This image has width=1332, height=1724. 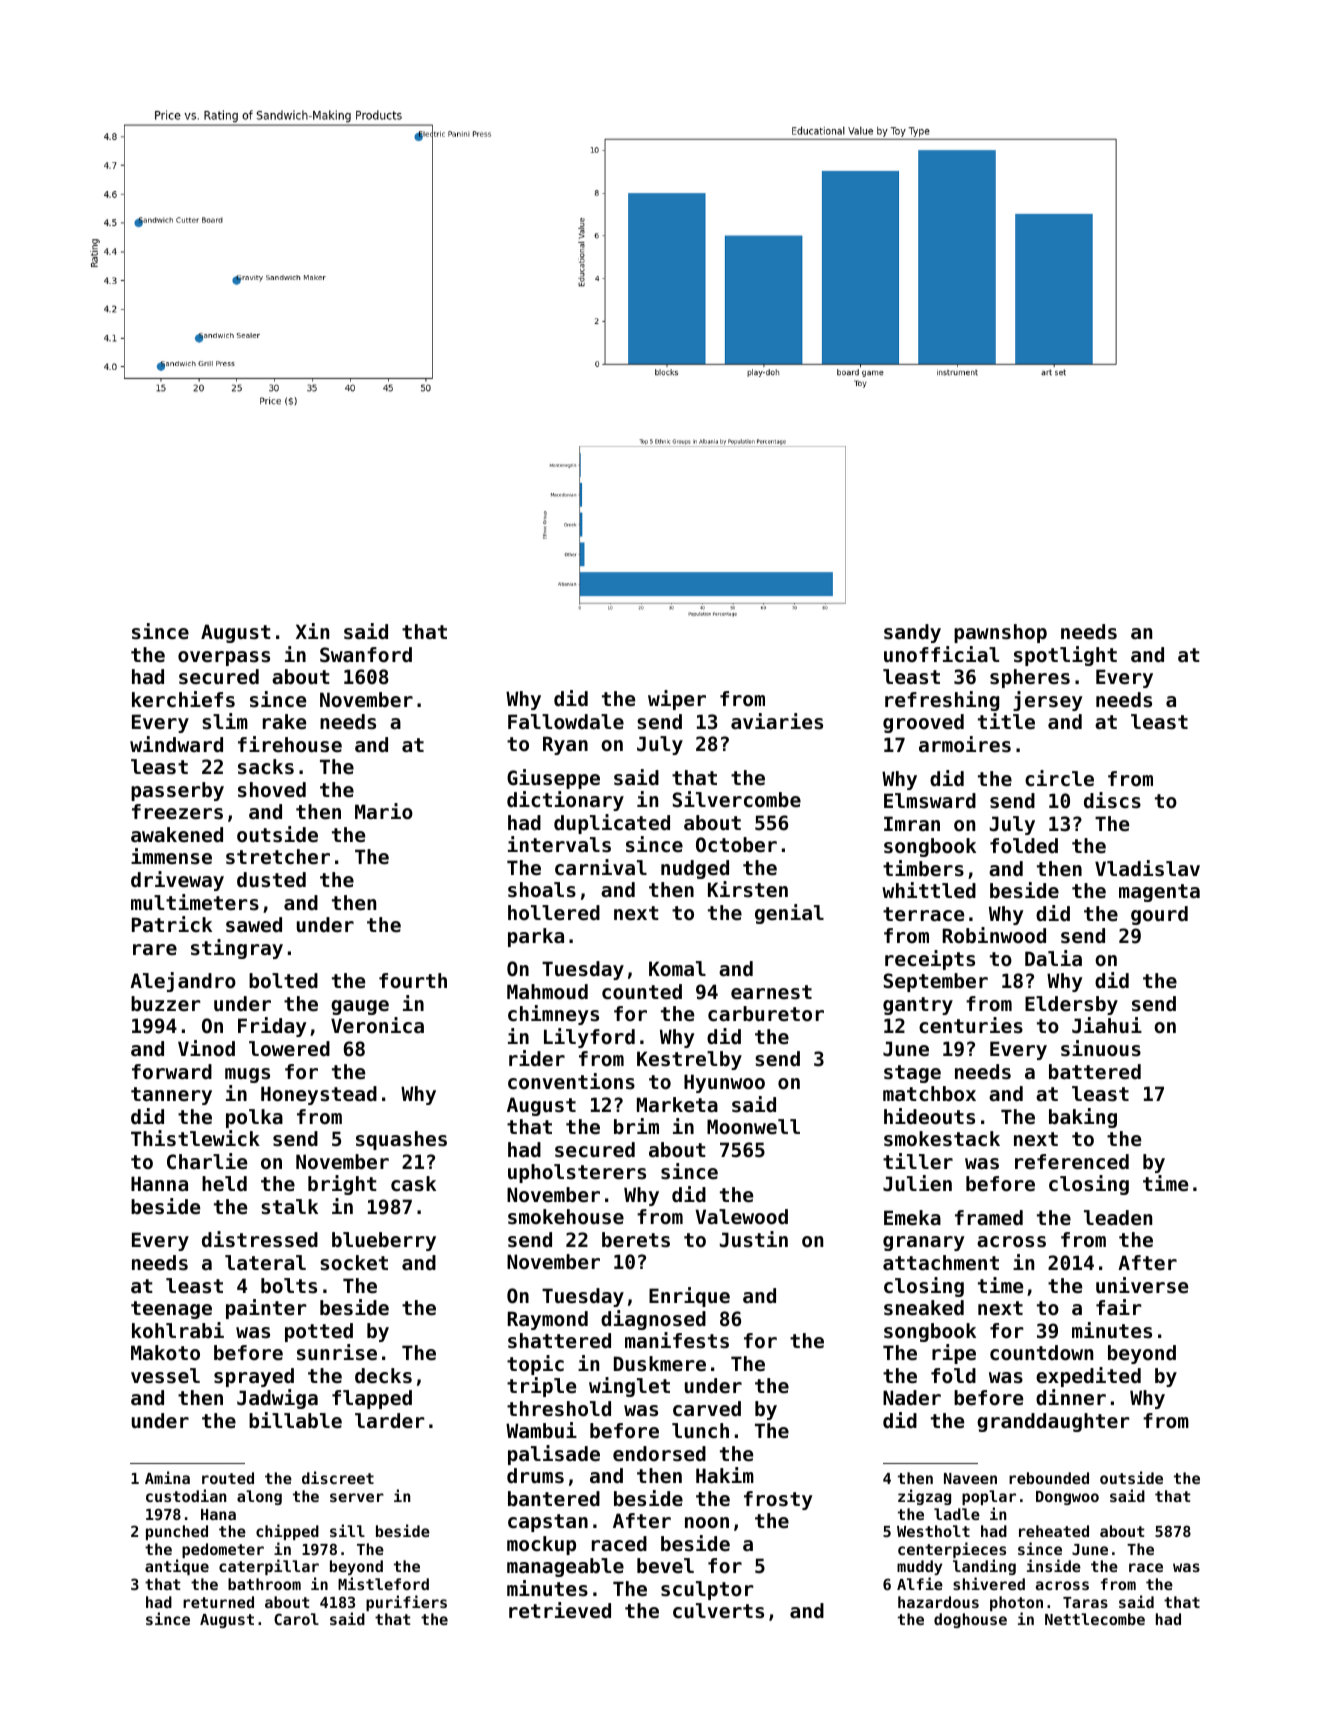 What do you see at coordinates (218, 1602) in the image?
I see `returned` at bounding box center [218, 1602].
